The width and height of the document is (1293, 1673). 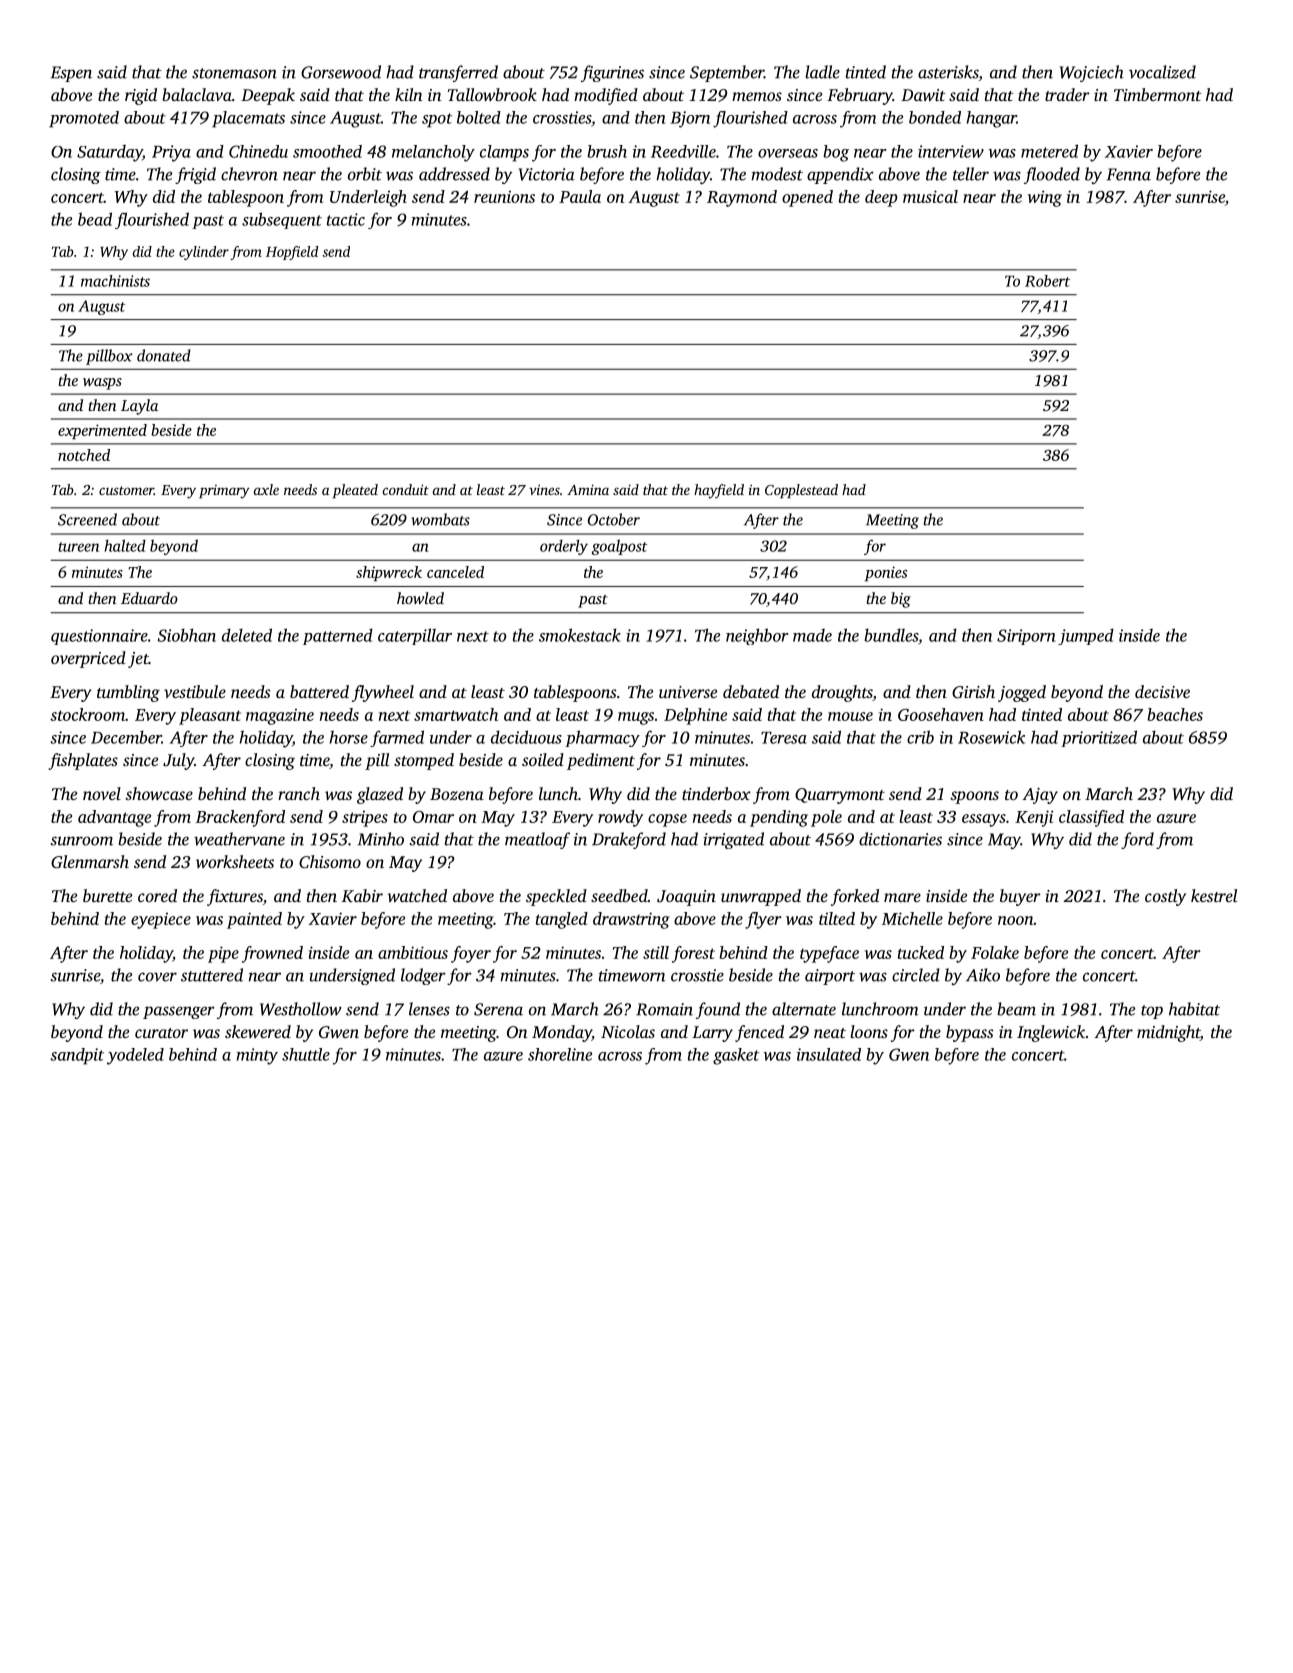 What do you see at coordinates (580, 196) in the document?
I see `Paula` at bounding box center [580, 196].
